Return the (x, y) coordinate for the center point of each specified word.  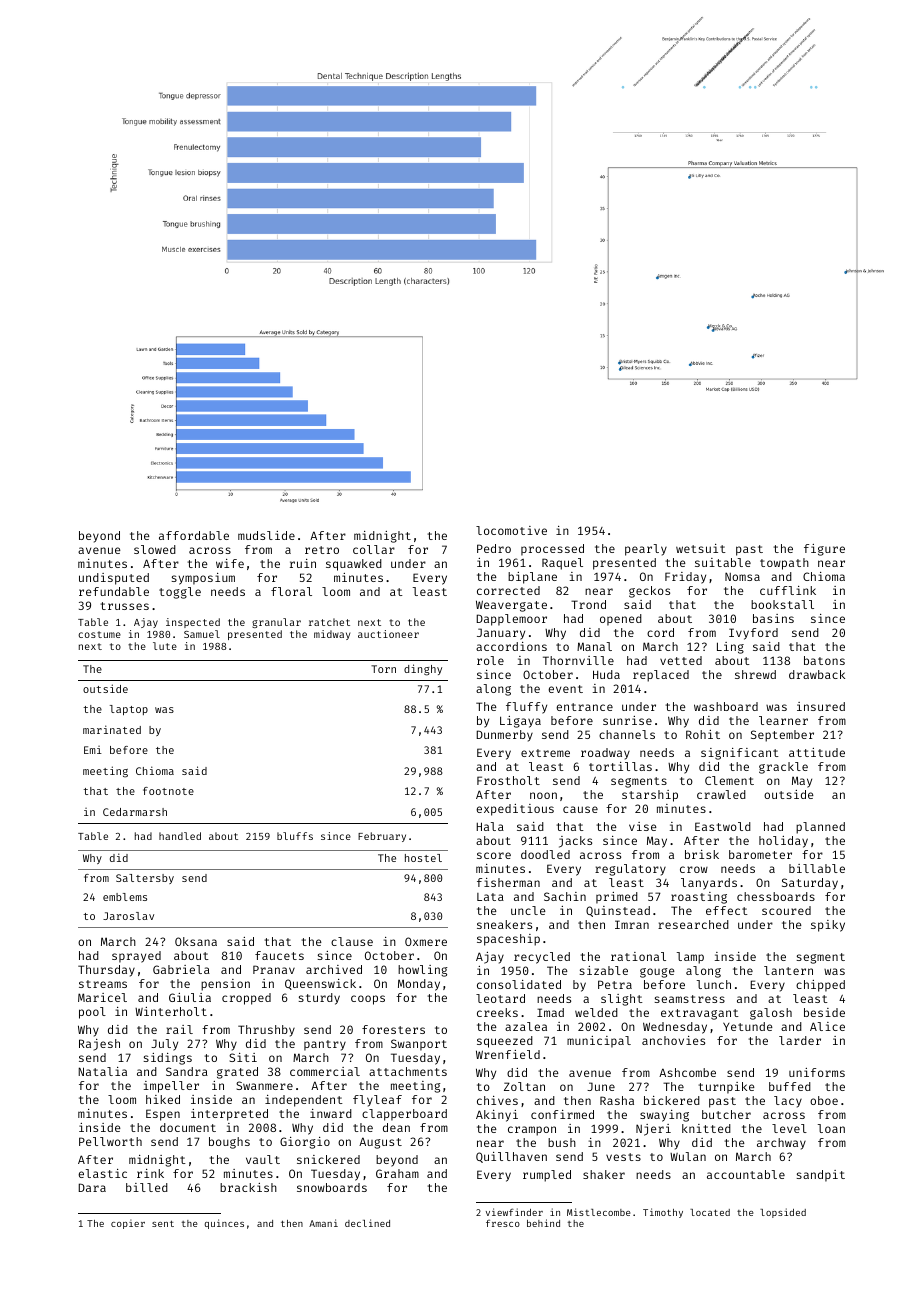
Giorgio (305, 1143)
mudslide (266, 535)
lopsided (783, 1213)
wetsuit (701, 548)
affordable (194, 535)
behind (543, 1223)
